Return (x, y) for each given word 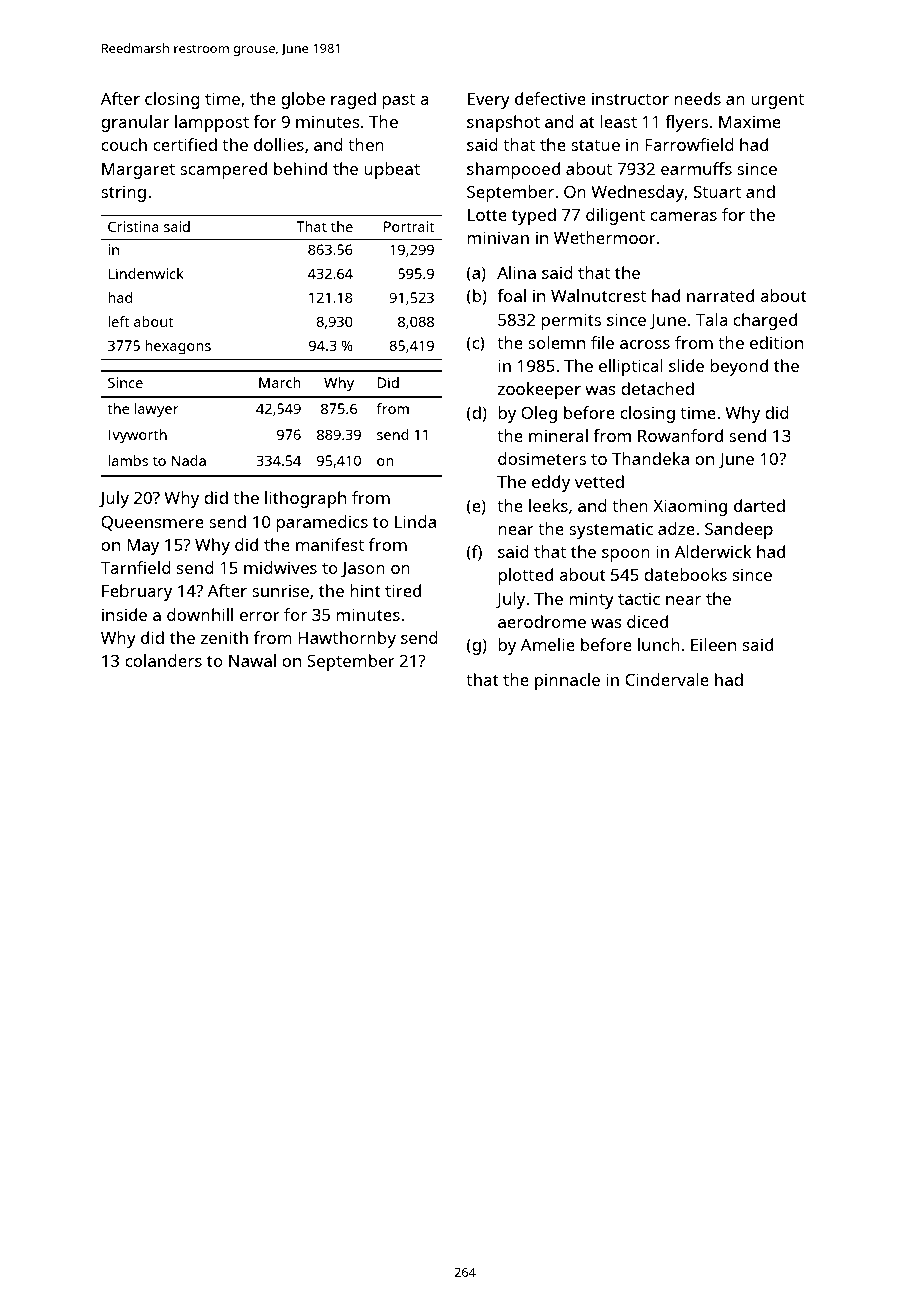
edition (776, 342)
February (137, 592)
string (123, 193)
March (280, 382)
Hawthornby (347, 639)
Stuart (717, 192)
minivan (498, 237)
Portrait (409, 226)
